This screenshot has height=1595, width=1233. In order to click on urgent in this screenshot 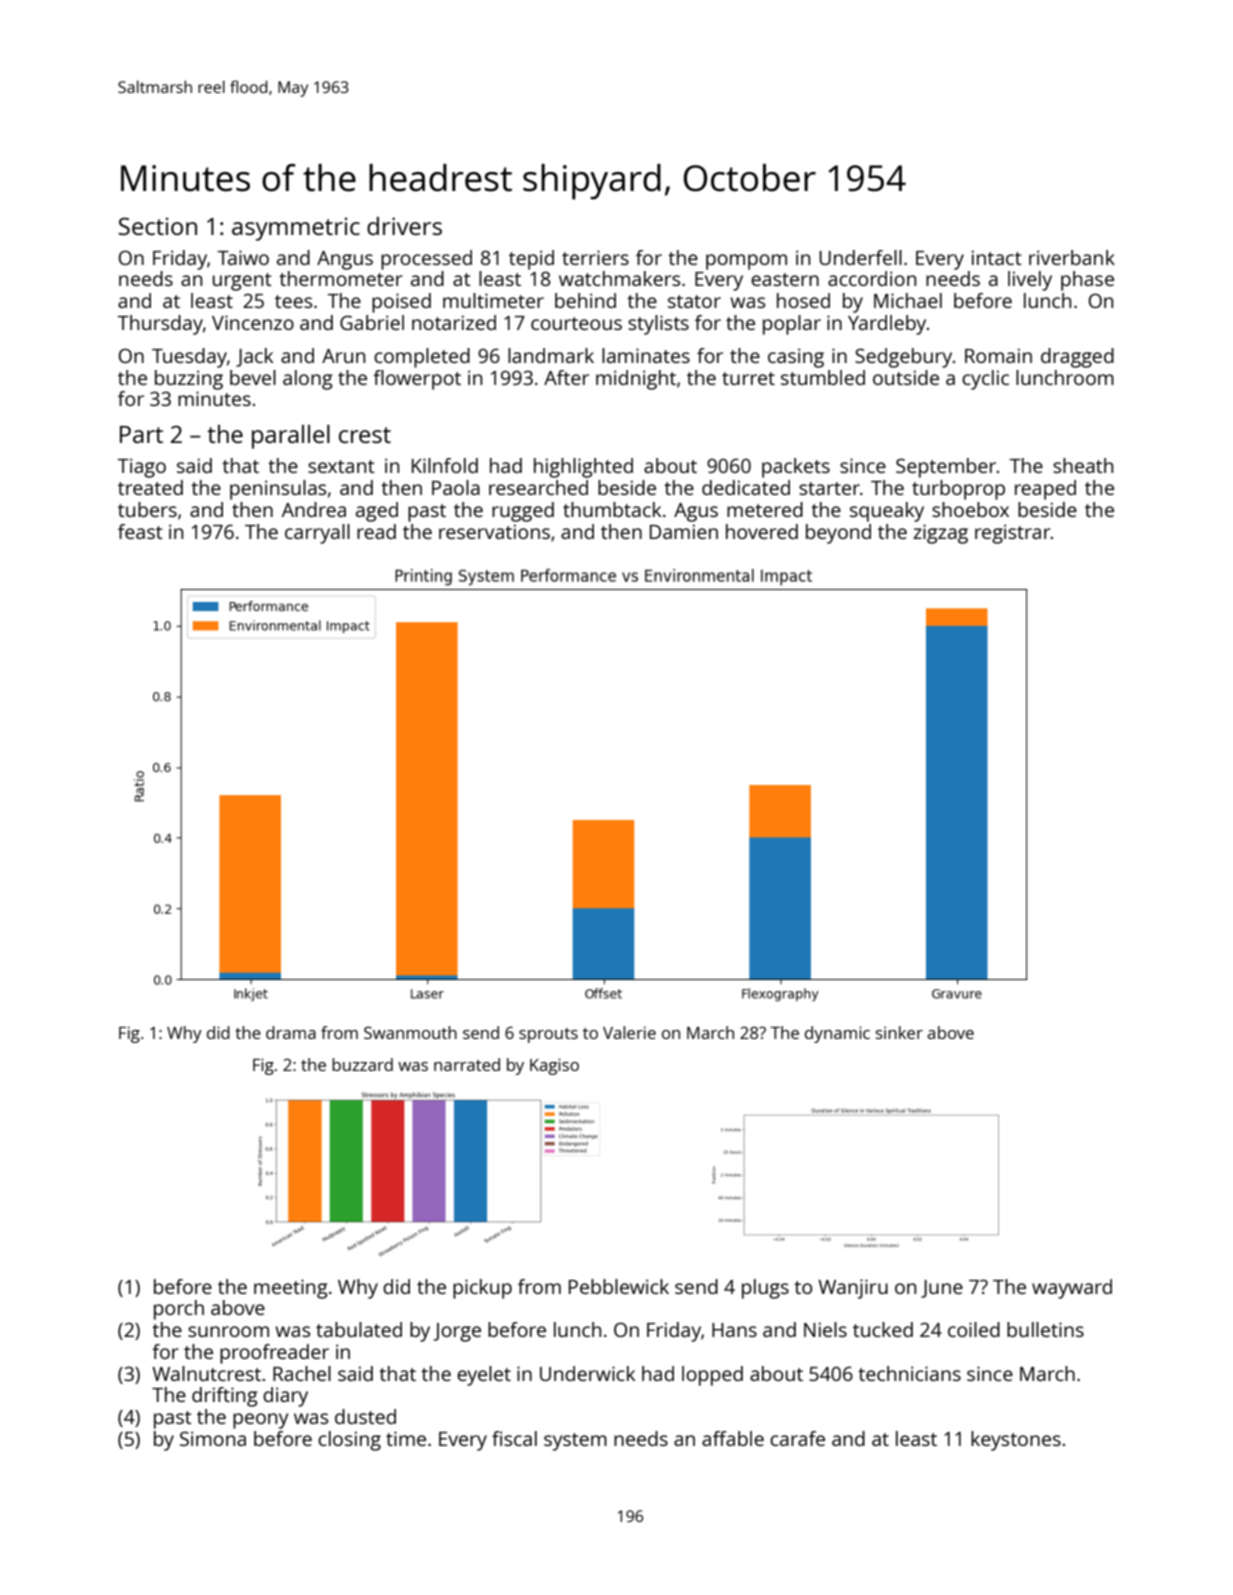, I will do `click(242, 282)`.
